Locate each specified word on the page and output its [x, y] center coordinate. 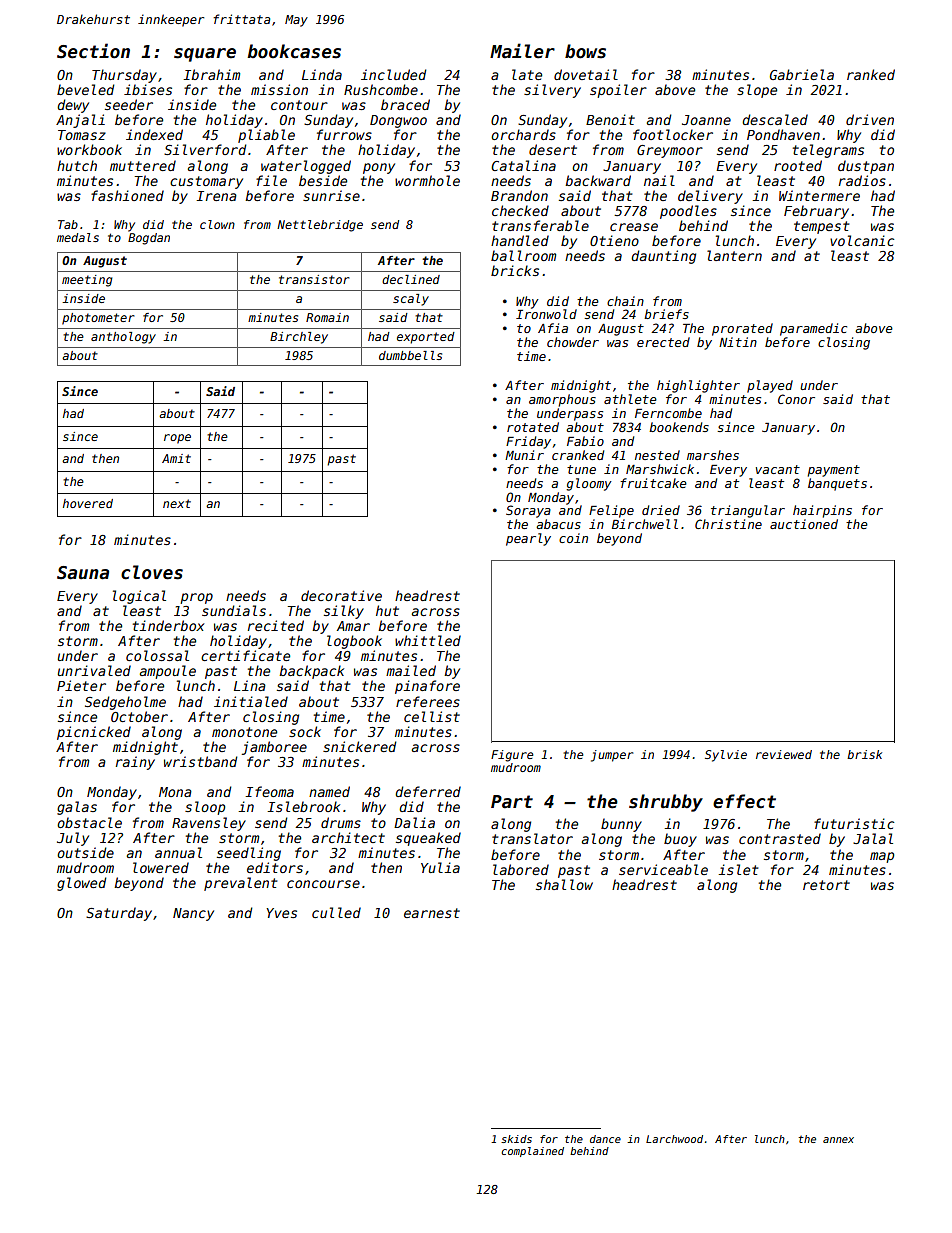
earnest [432, 913]
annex [838, 1140]
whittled [428, 640]
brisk [864, 754]
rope [177, 439]
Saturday [119, 914]
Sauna [83, 573]
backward [598, 180]
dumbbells [410, 355]
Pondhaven [783, 134]
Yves [281, 913]
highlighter [698, 386]
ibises [148, 89]
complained [532, 1152]
